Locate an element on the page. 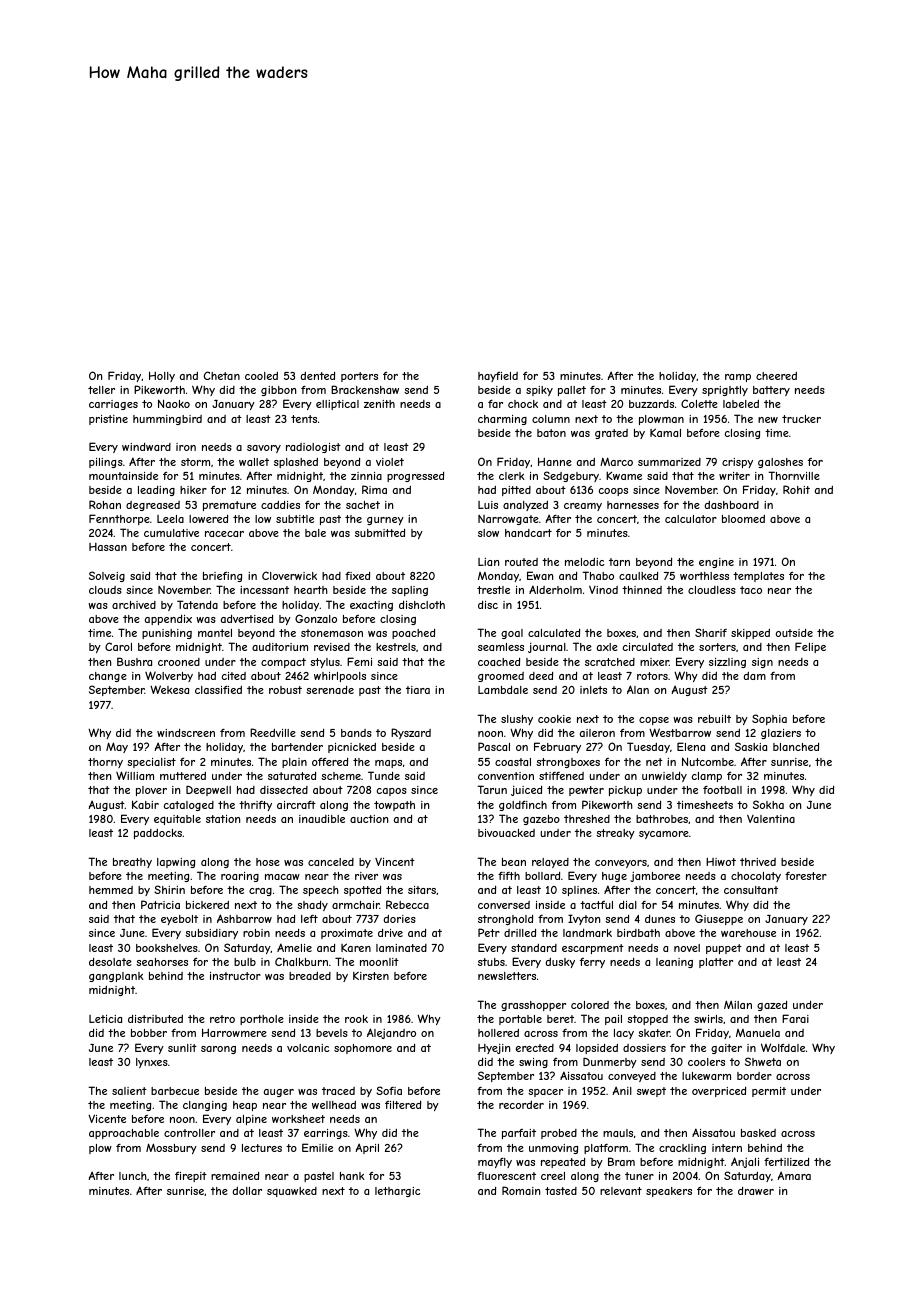 This page has width=924, height=1308. Sharif is located at coordinates (711, 632).
